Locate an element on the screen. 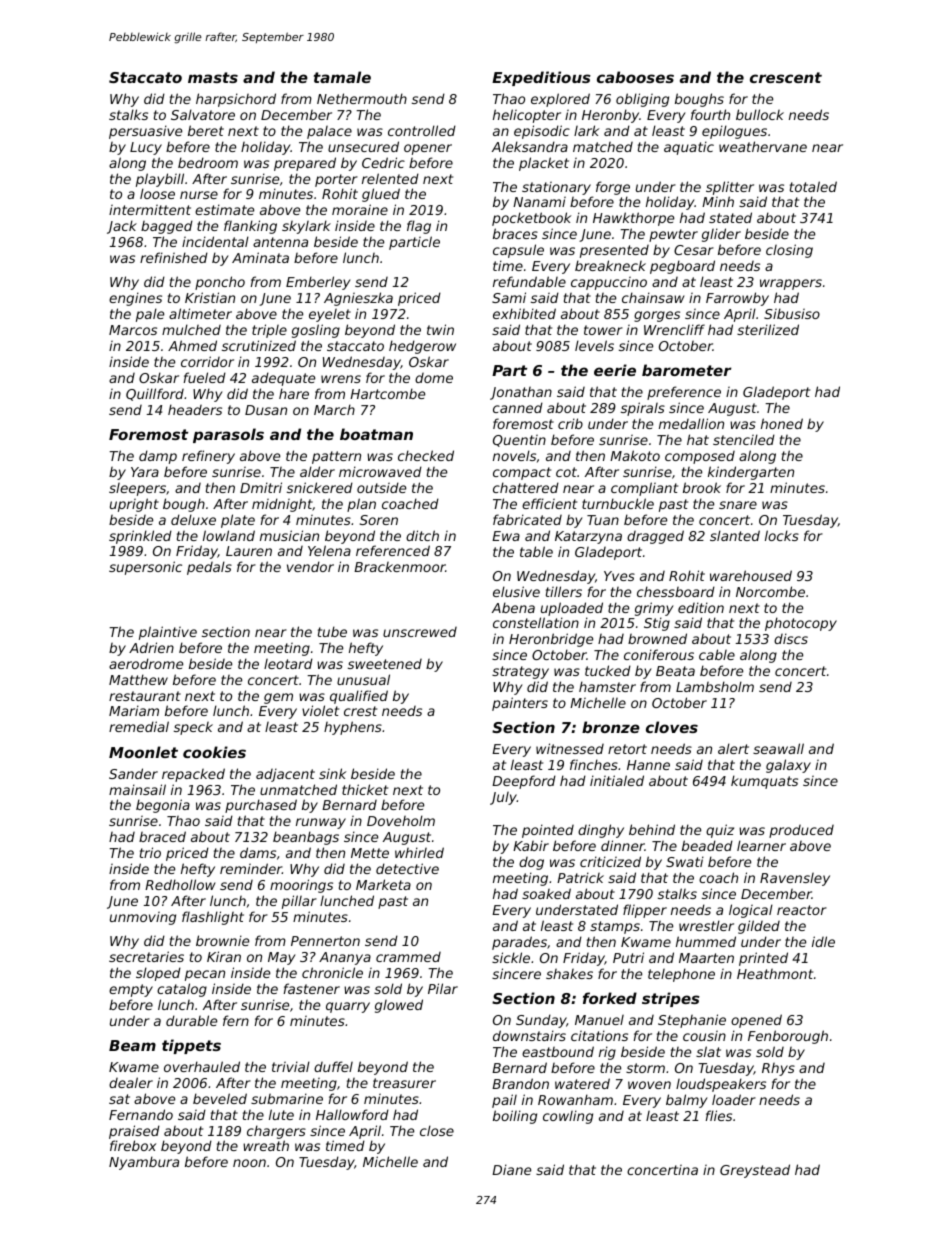  Hartcombe is located at coordinates (387, 393).
